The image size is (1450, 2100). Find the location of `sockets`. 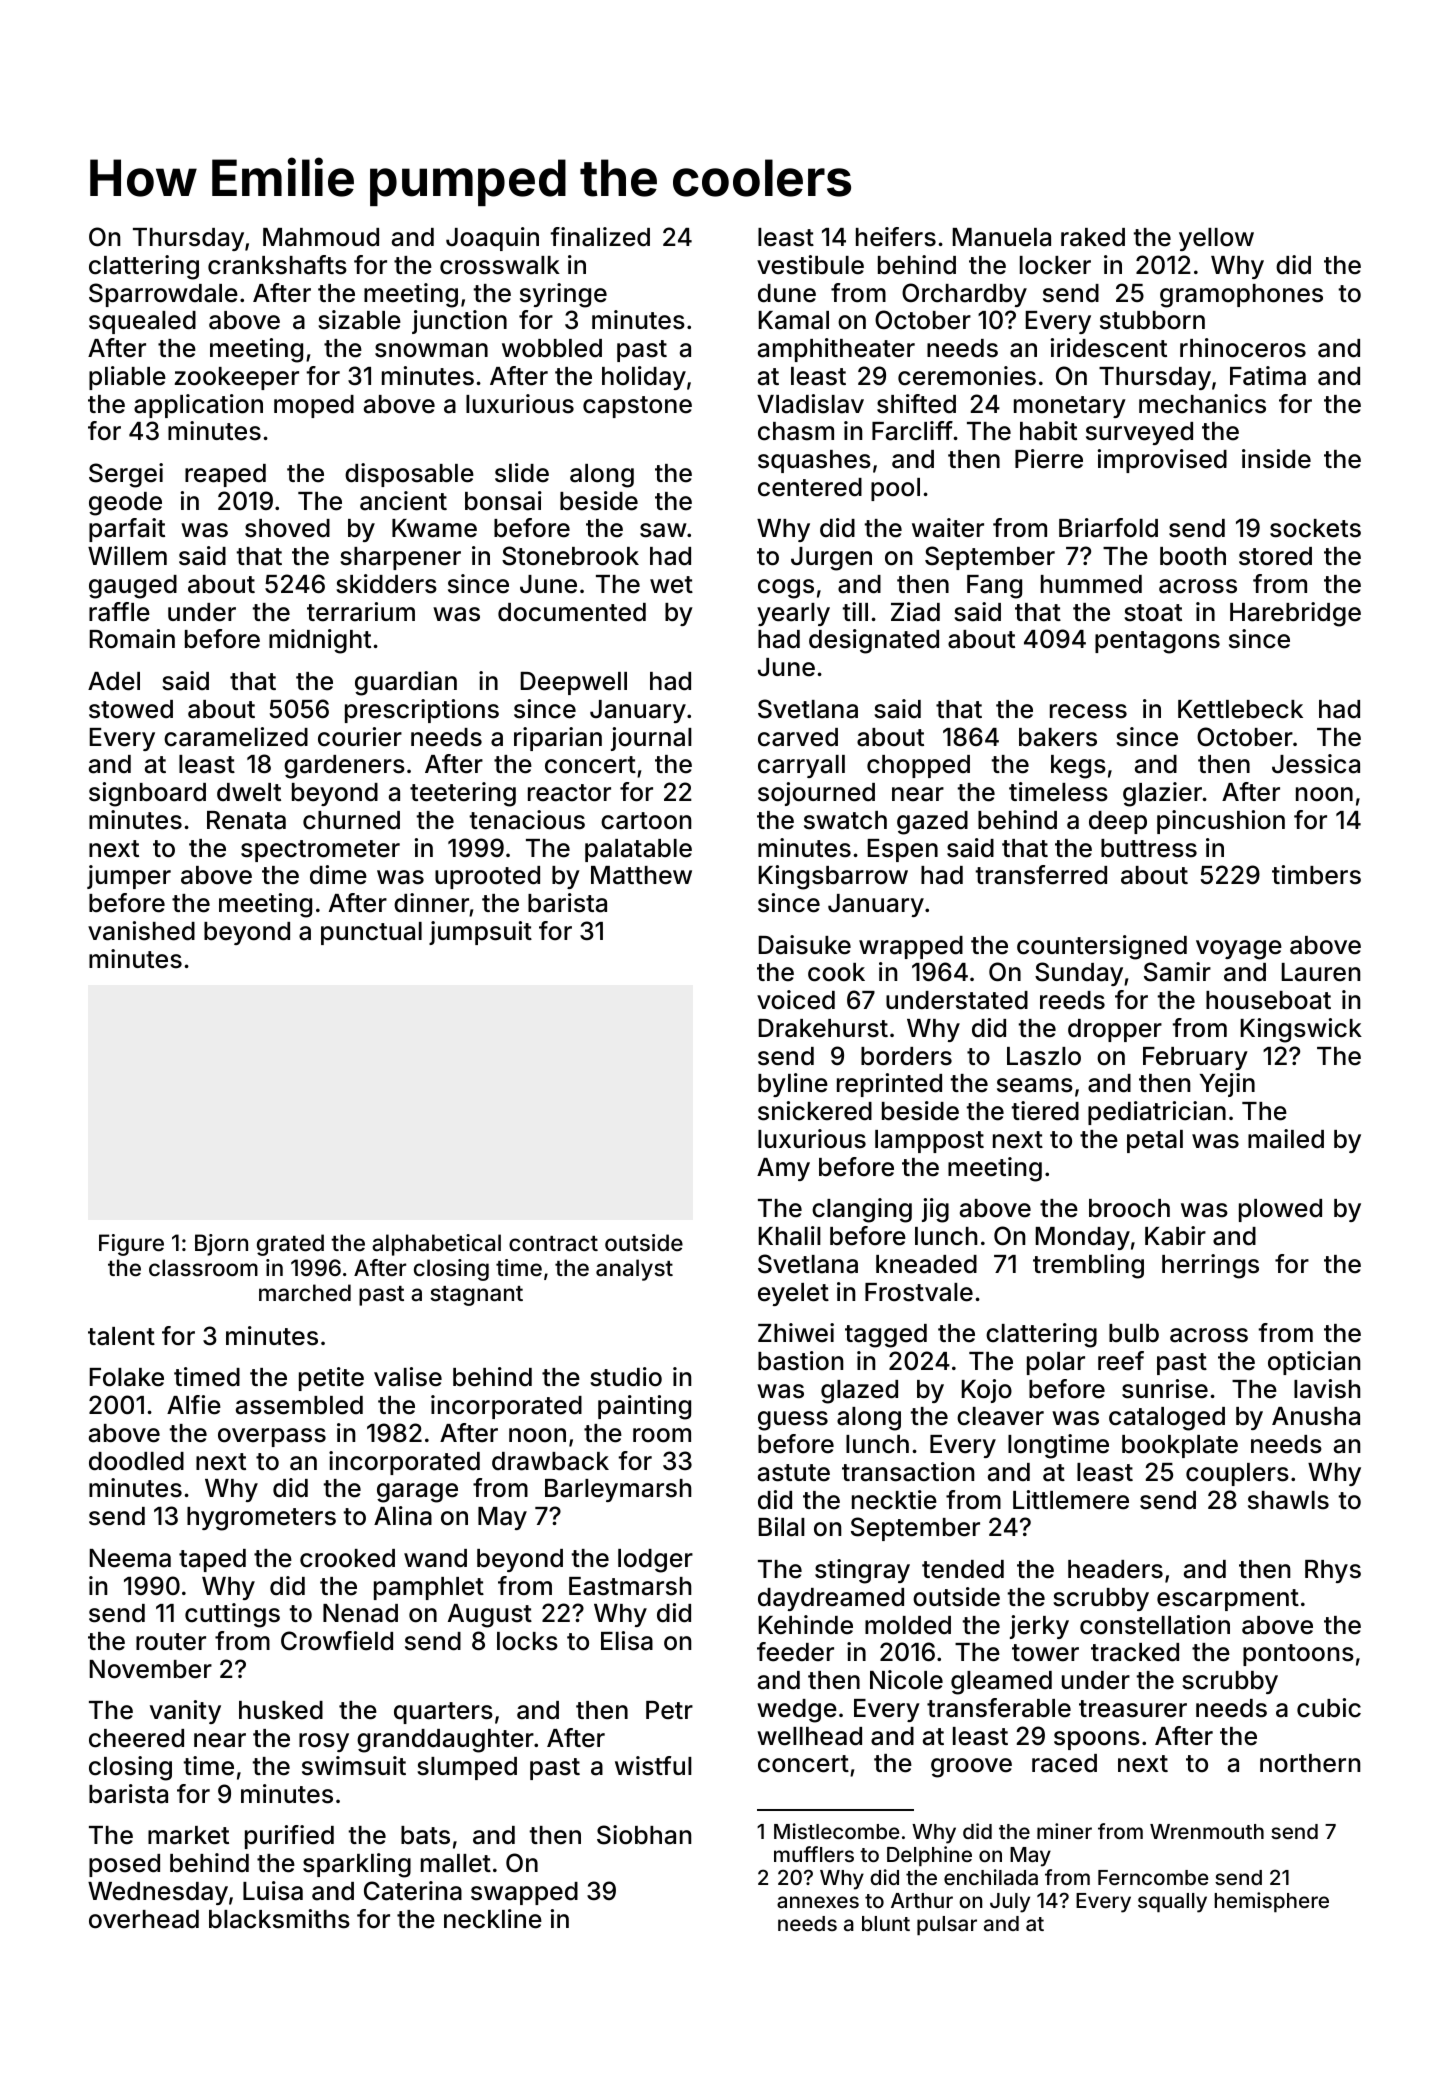

sockets is located at coordinates (1315, 528).
